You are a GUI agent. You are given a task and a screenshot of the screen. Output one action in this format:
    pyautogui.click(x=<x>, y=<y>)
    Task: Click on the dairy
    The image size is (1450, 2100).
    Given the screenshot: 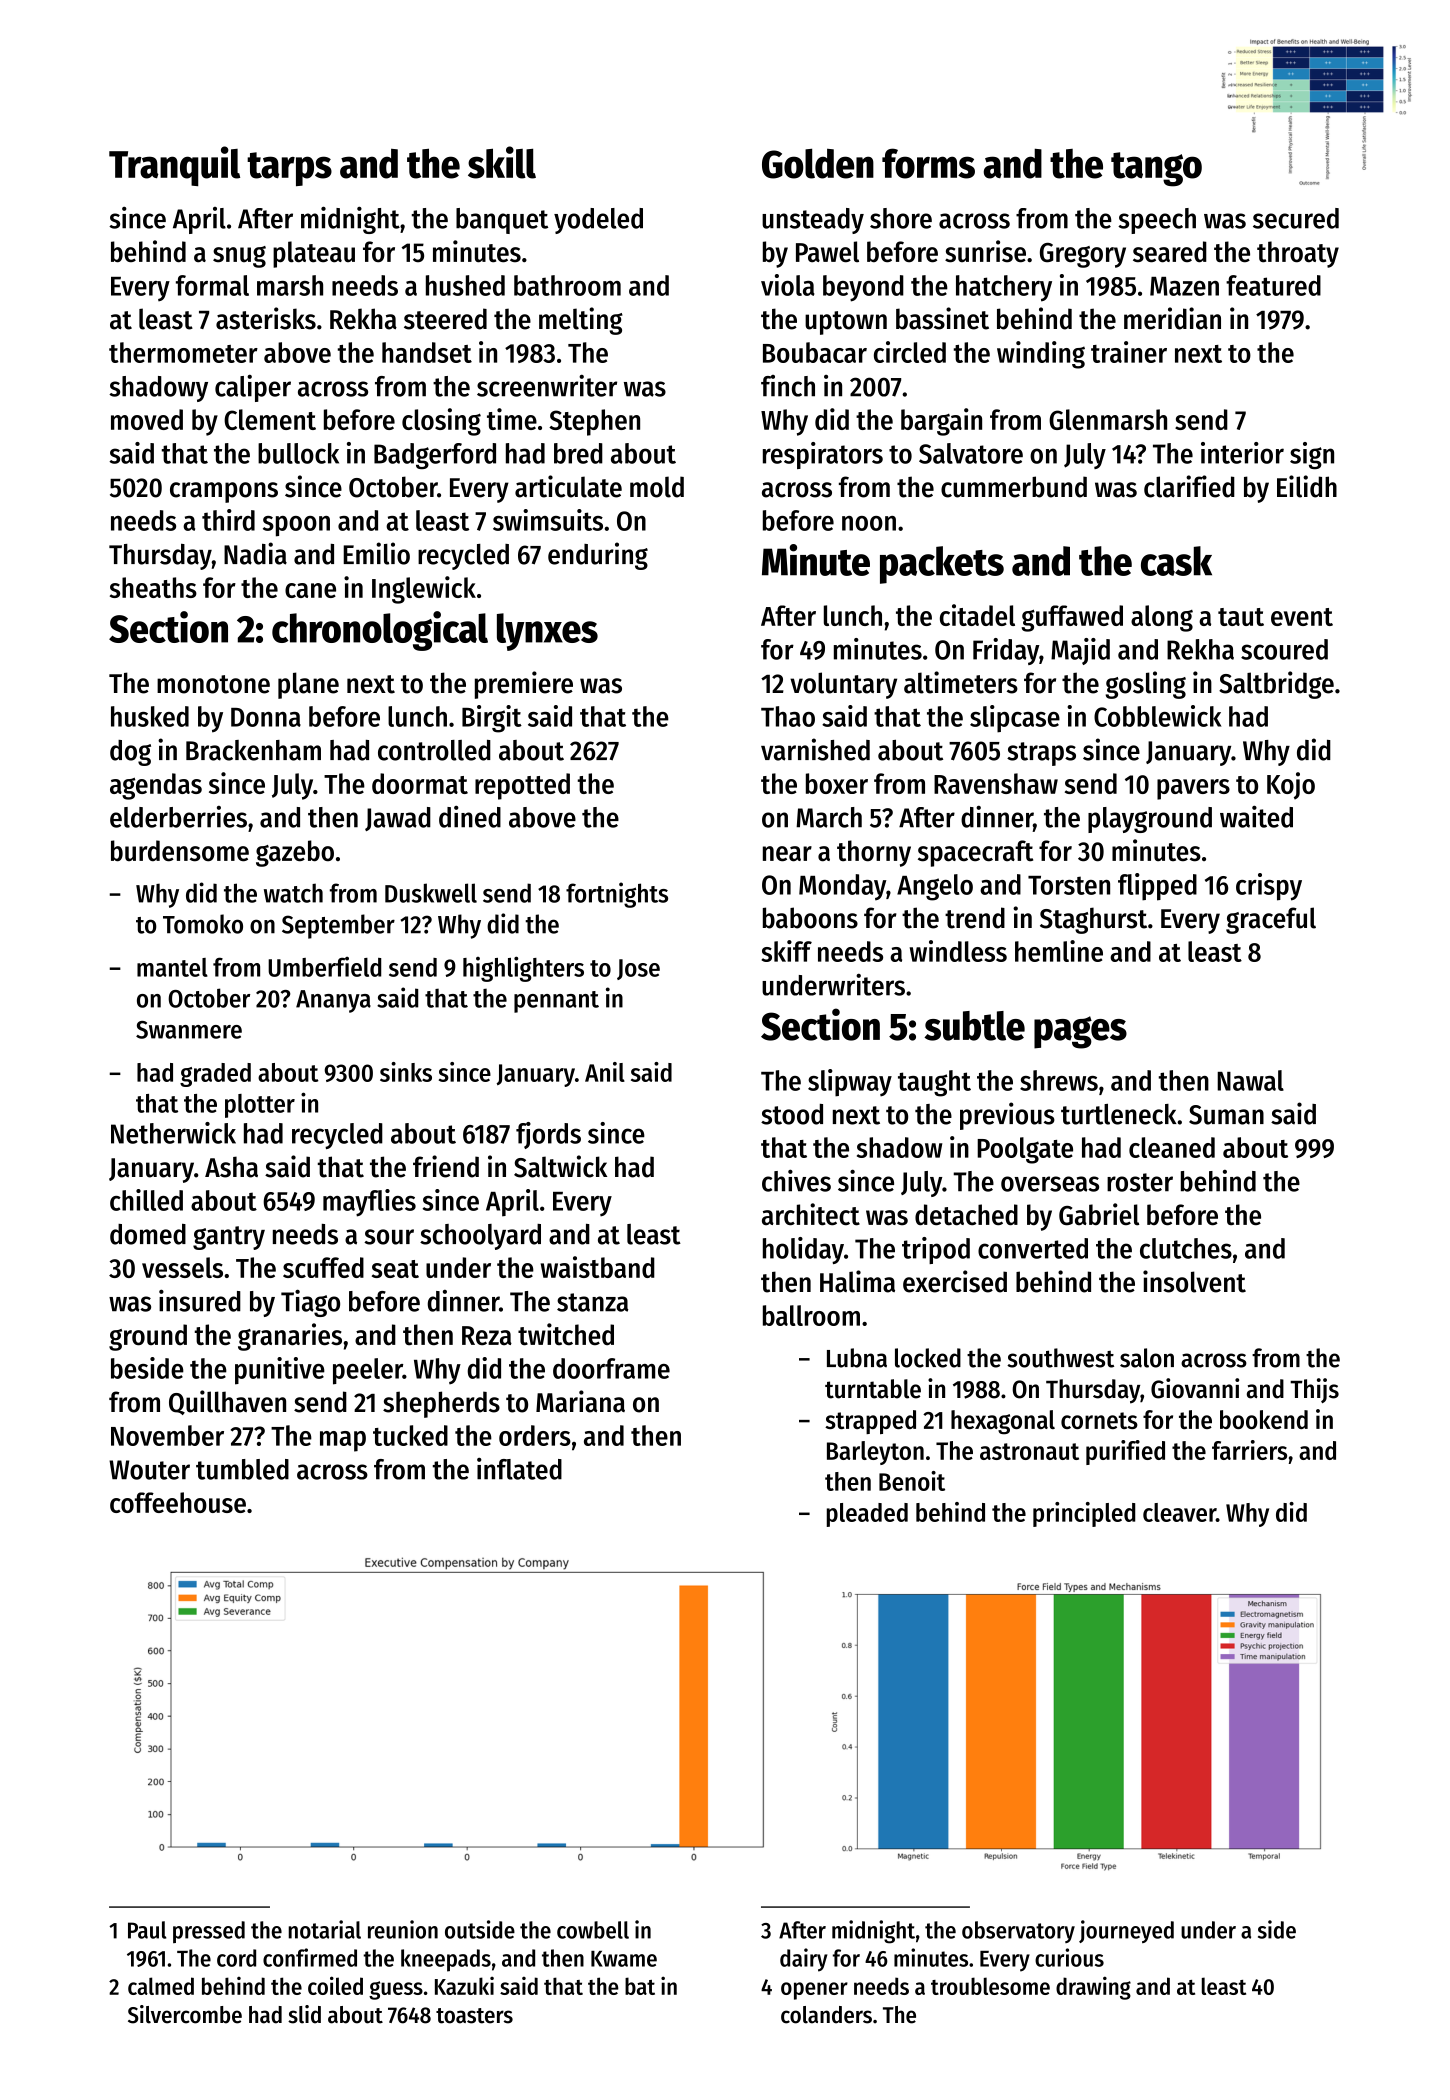 What is the action you would take?
    pyautogui.click(x=803, y=1960)
